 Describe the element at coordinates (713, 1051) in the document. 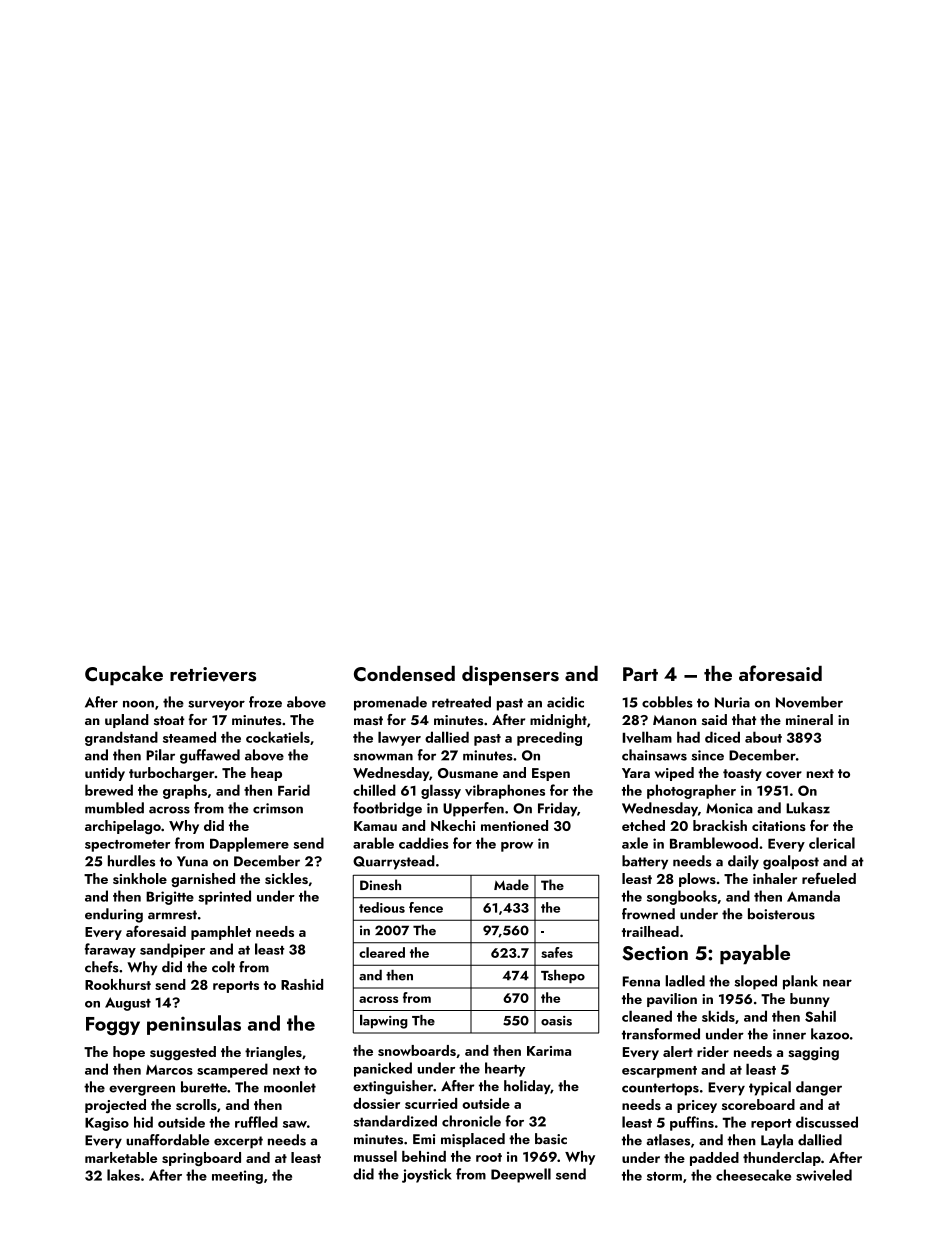

I see `rider` at that location.
